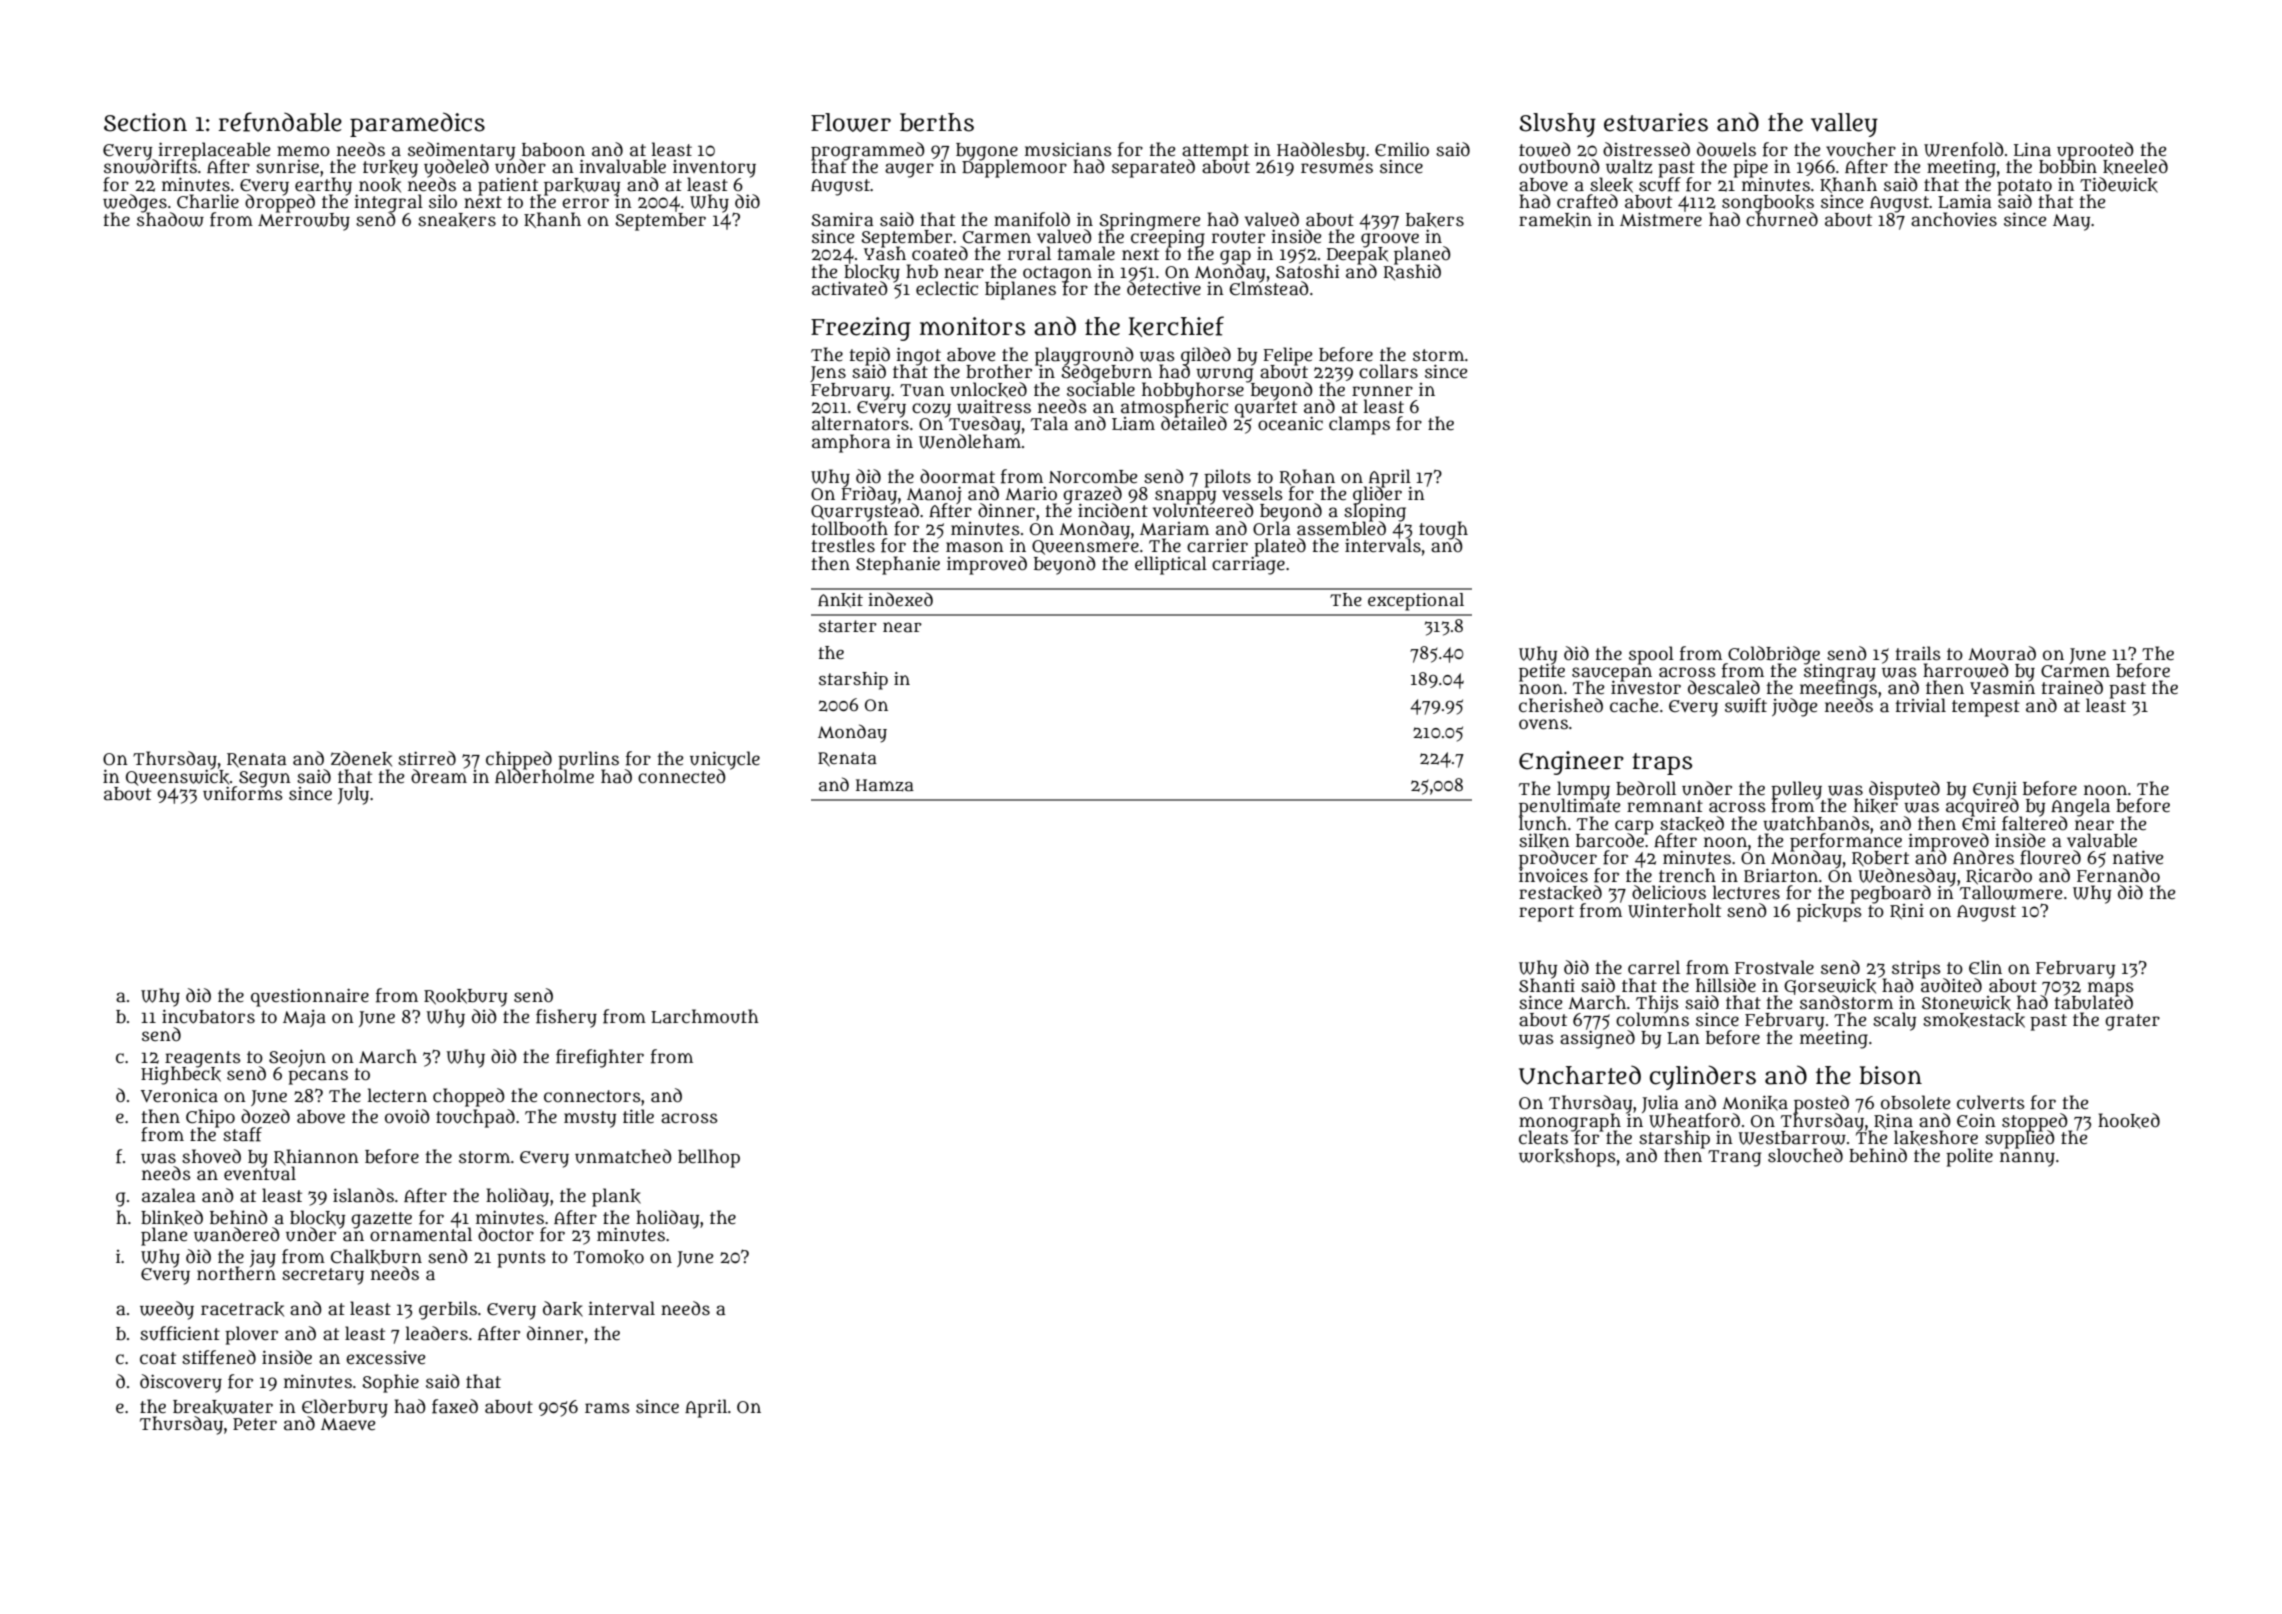  Describe the element at coordinates (135, 203) in the document. I see `wedges` at that location.
